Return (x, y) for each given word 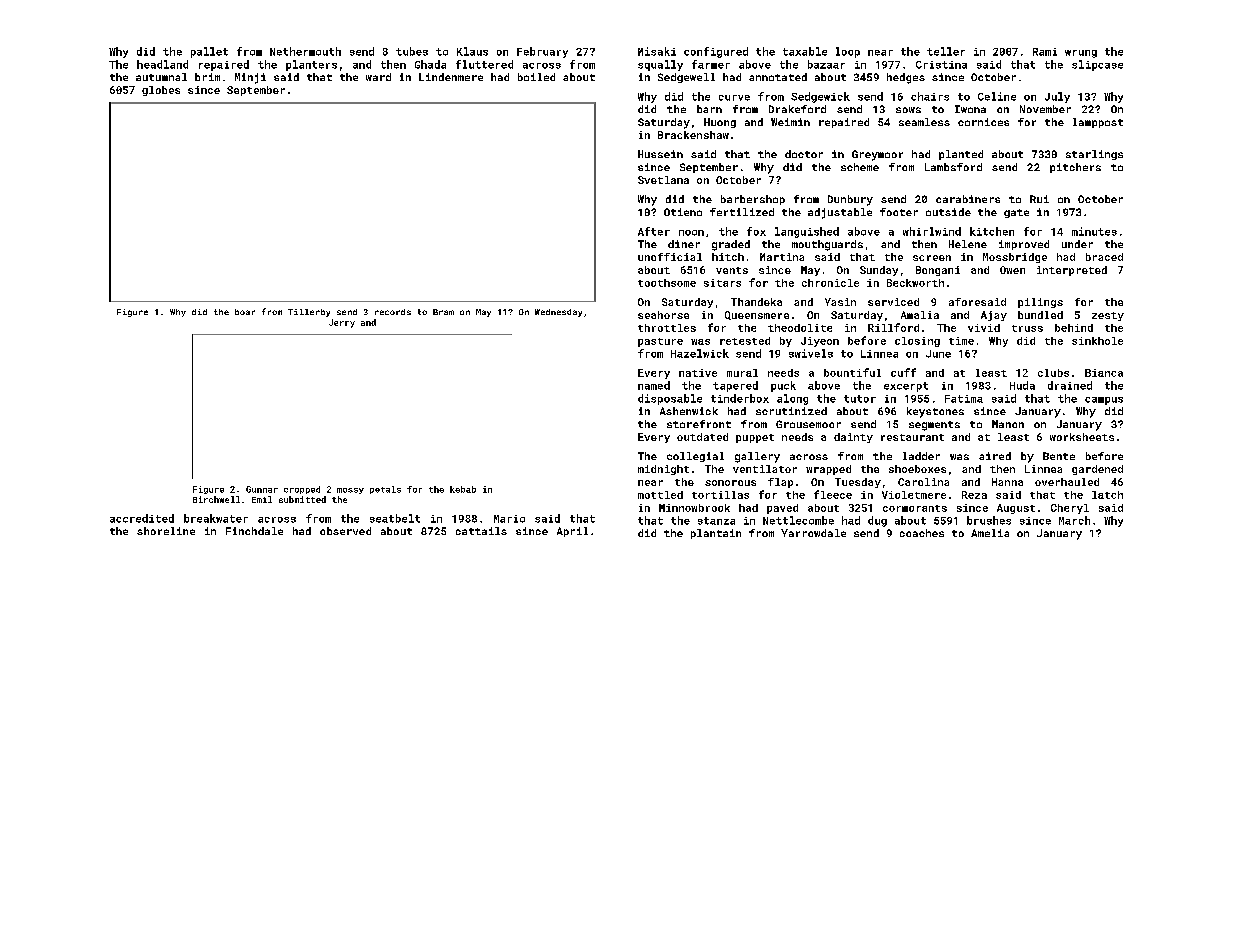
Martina (782, 257)
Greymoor (877, 155)
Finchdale (254, 531)
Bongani (938, 271)
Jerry (342, 323)
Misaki (657, 51)
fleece (833, 494)
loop (848, 52)
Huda (1022, 385)
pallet (209, 52)
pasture (660, 342)
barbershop (753, 200)
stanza (716, 521)
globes (161, 91)
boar (245, 312)
